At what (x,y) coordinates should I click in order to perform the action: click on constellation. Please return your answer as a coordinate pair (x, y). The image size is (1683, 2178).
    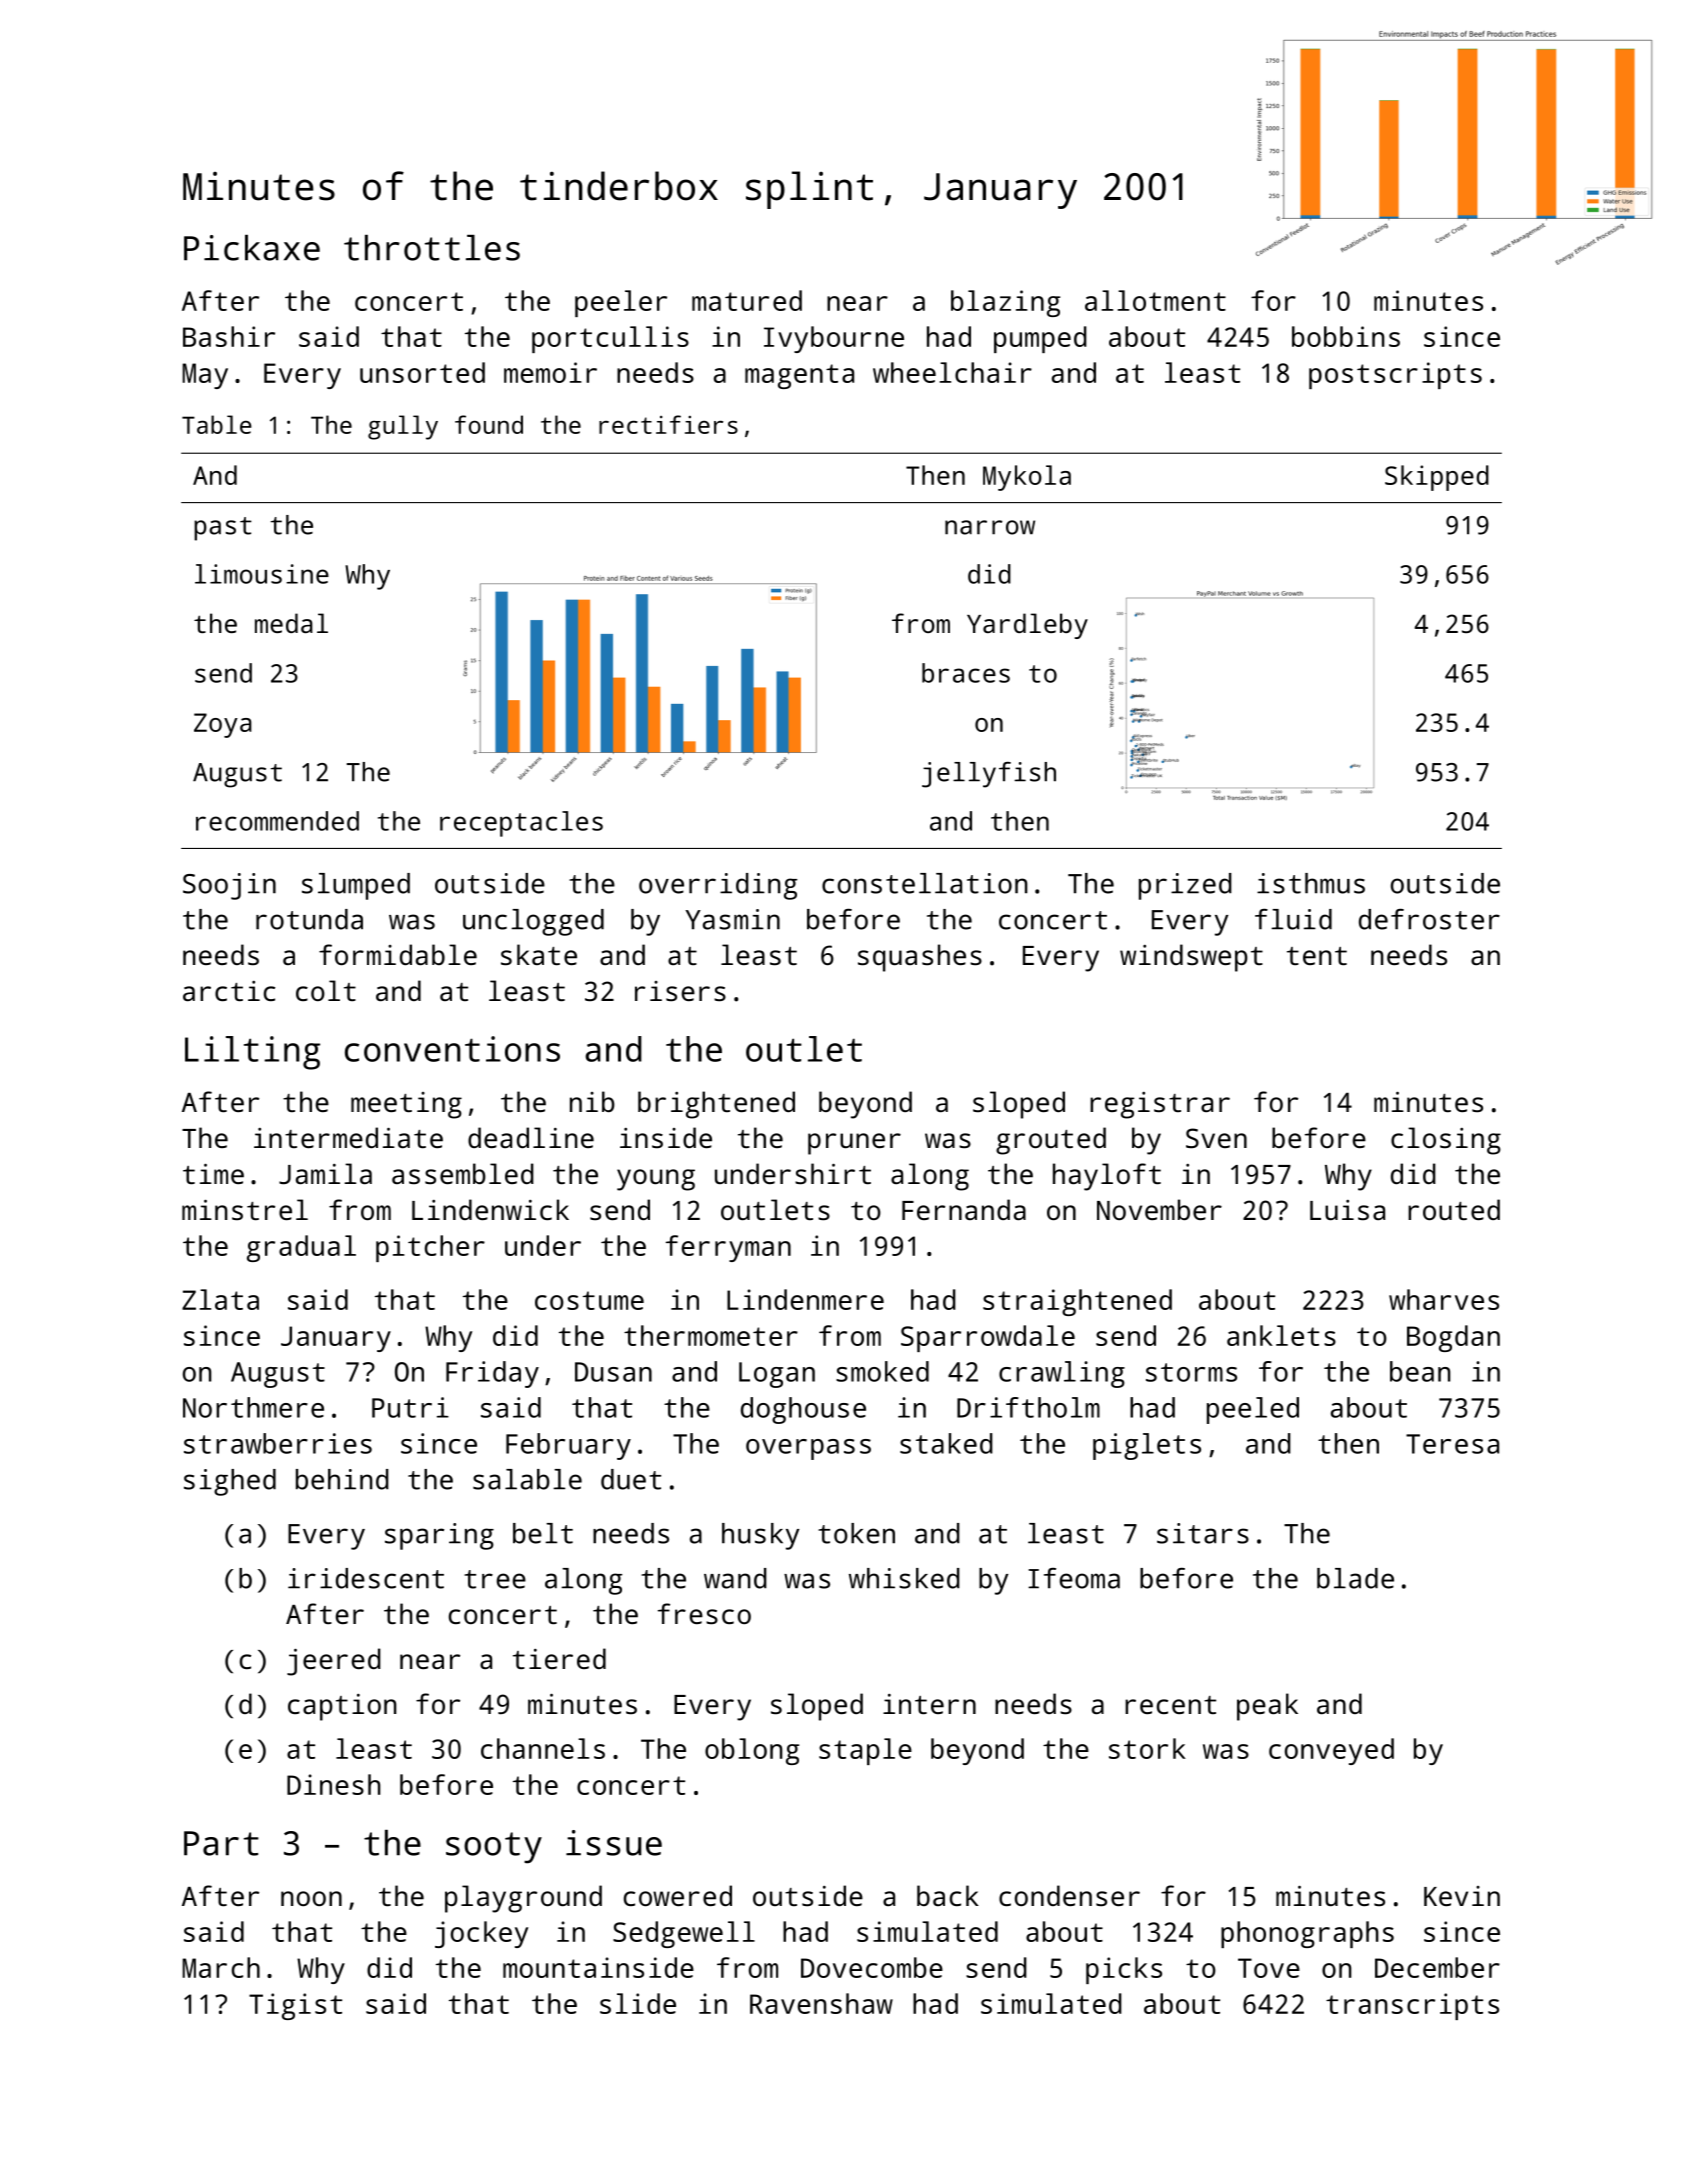
    Looking at the image, I should click on (925, 883).
